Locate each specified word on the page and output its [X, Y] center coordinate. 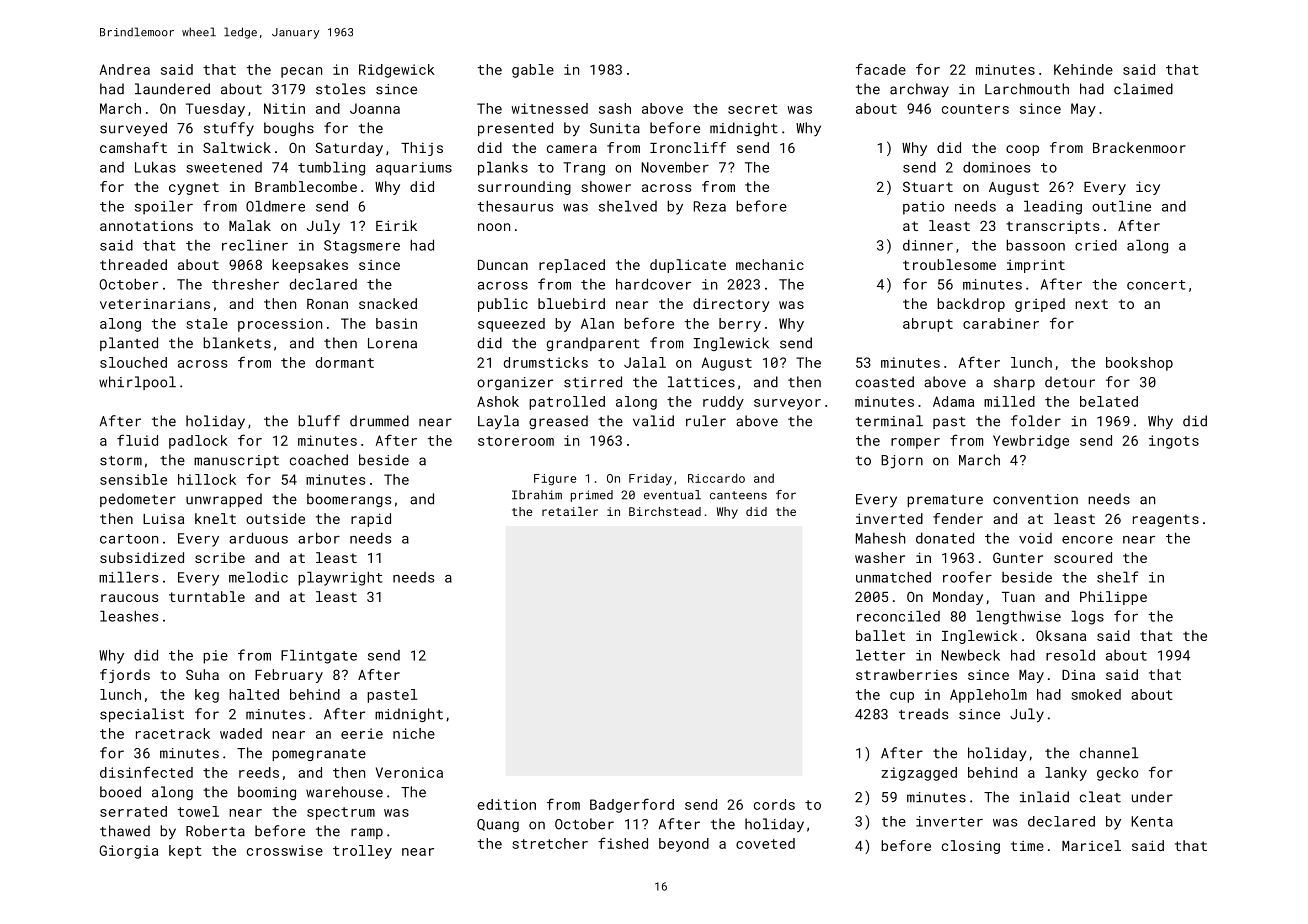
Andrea [125, 69]
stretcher [550, 843]
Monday [958, 598]
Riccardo [716, 478]
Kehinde [1083, 69]
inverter [949, 821]
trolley [362, 852]
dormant [345, 362]
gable [533, 71]
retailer [570, 511]
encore [1087, 540]
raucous [129, 598]
